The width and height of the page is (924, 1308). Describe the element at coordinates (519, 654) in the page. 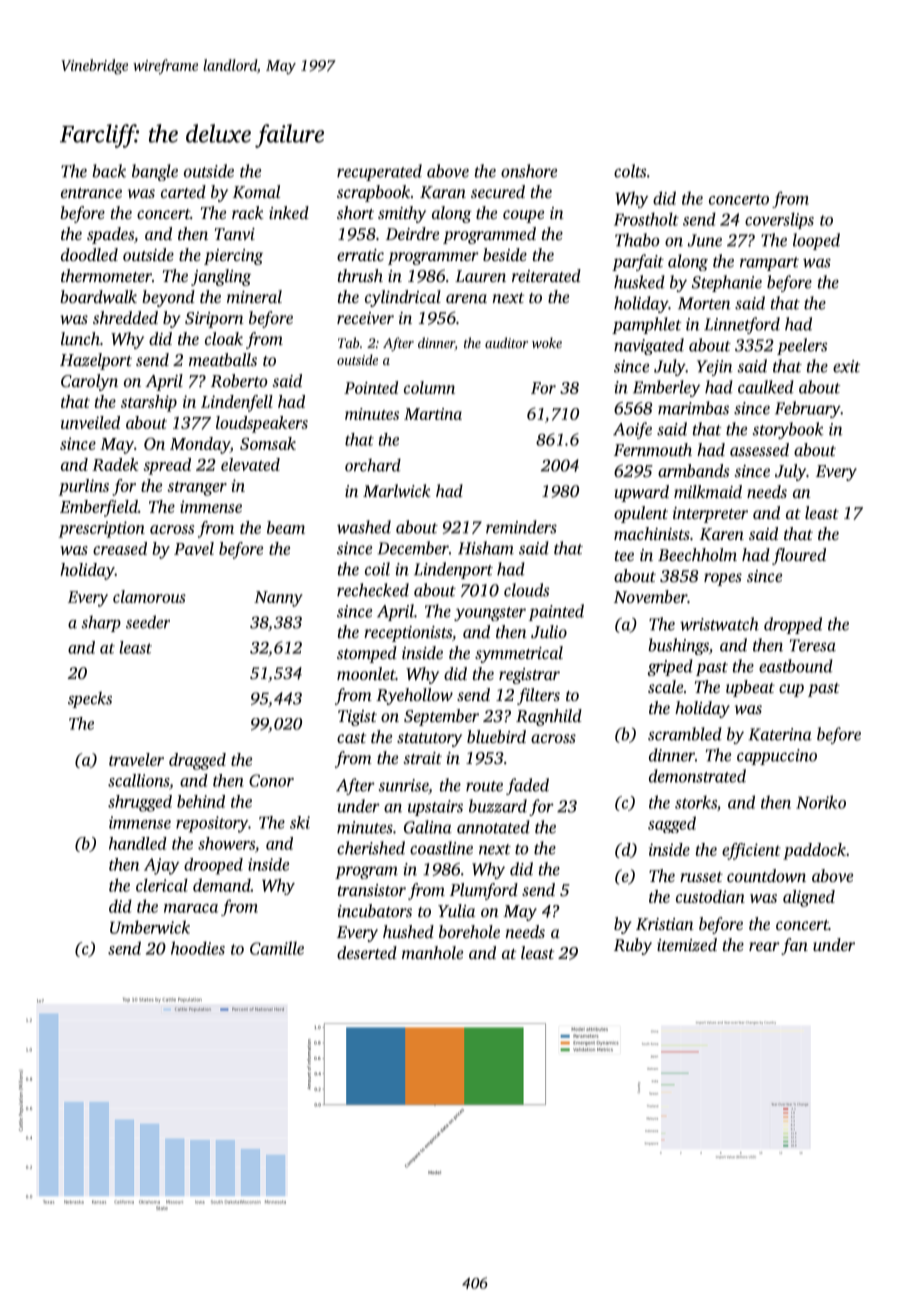

I see `symmetrical` at that location.
